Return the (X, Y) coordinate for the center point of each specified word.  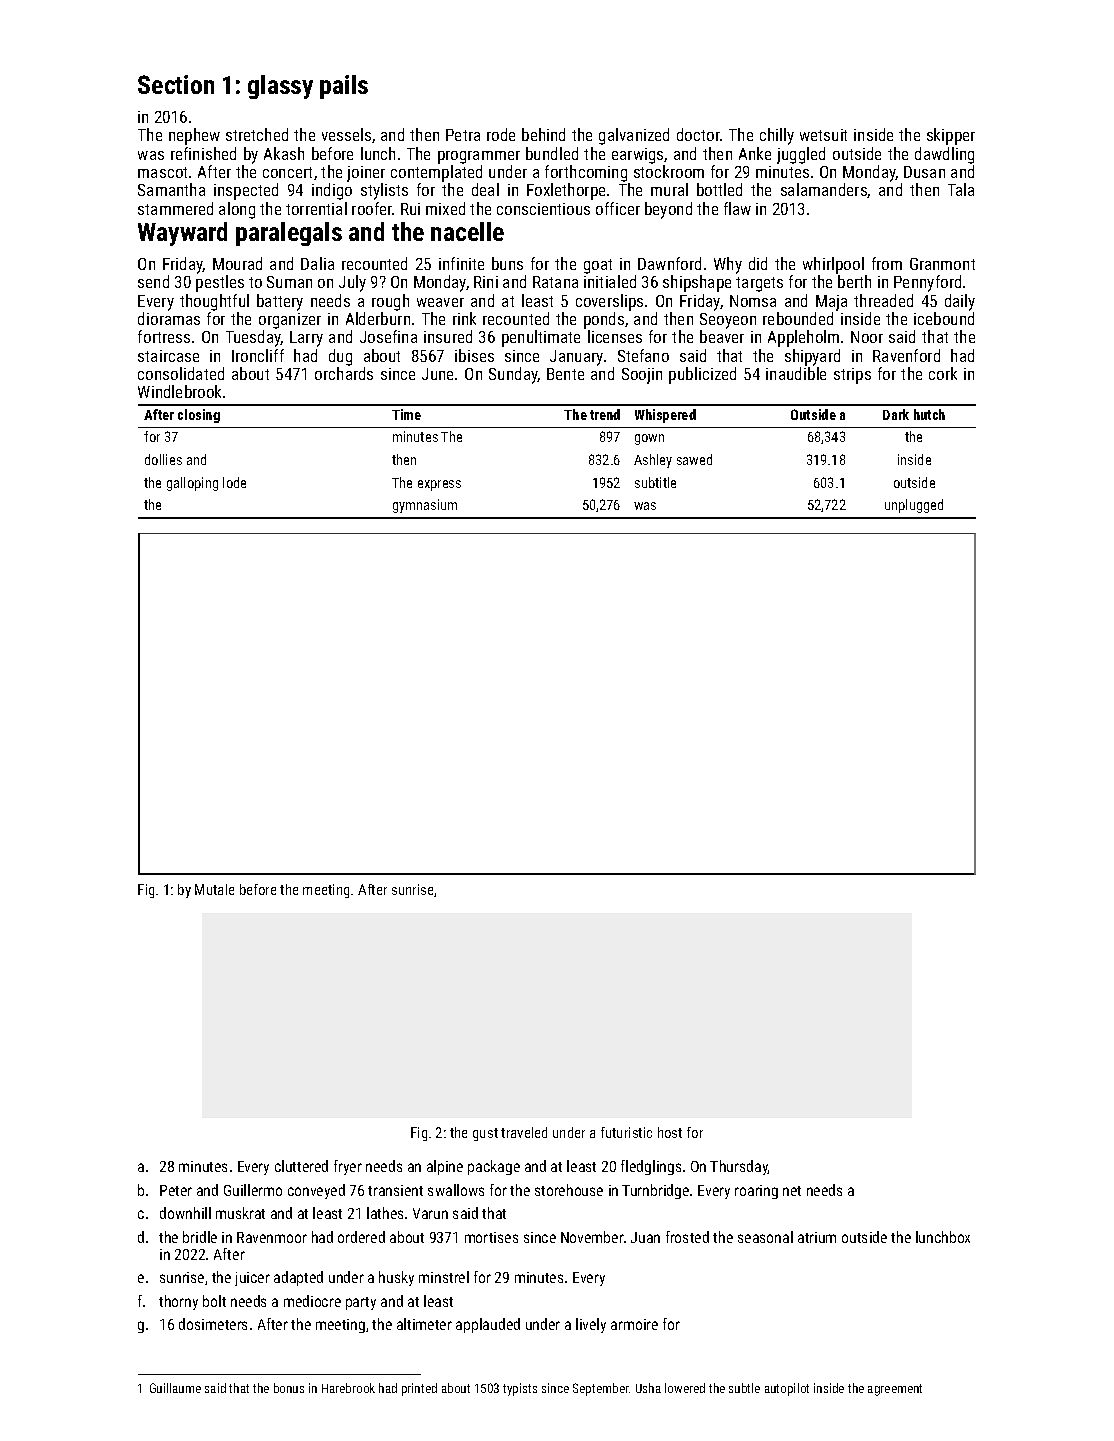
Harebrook (348, 1388)
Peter (176, 1190)
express (439, 485)
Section (176, 84)
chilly (777, 136)
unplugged (914, 506)
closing (199, 416)
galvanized (634, 136)
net (792, 1191)
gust (485, 1134)
